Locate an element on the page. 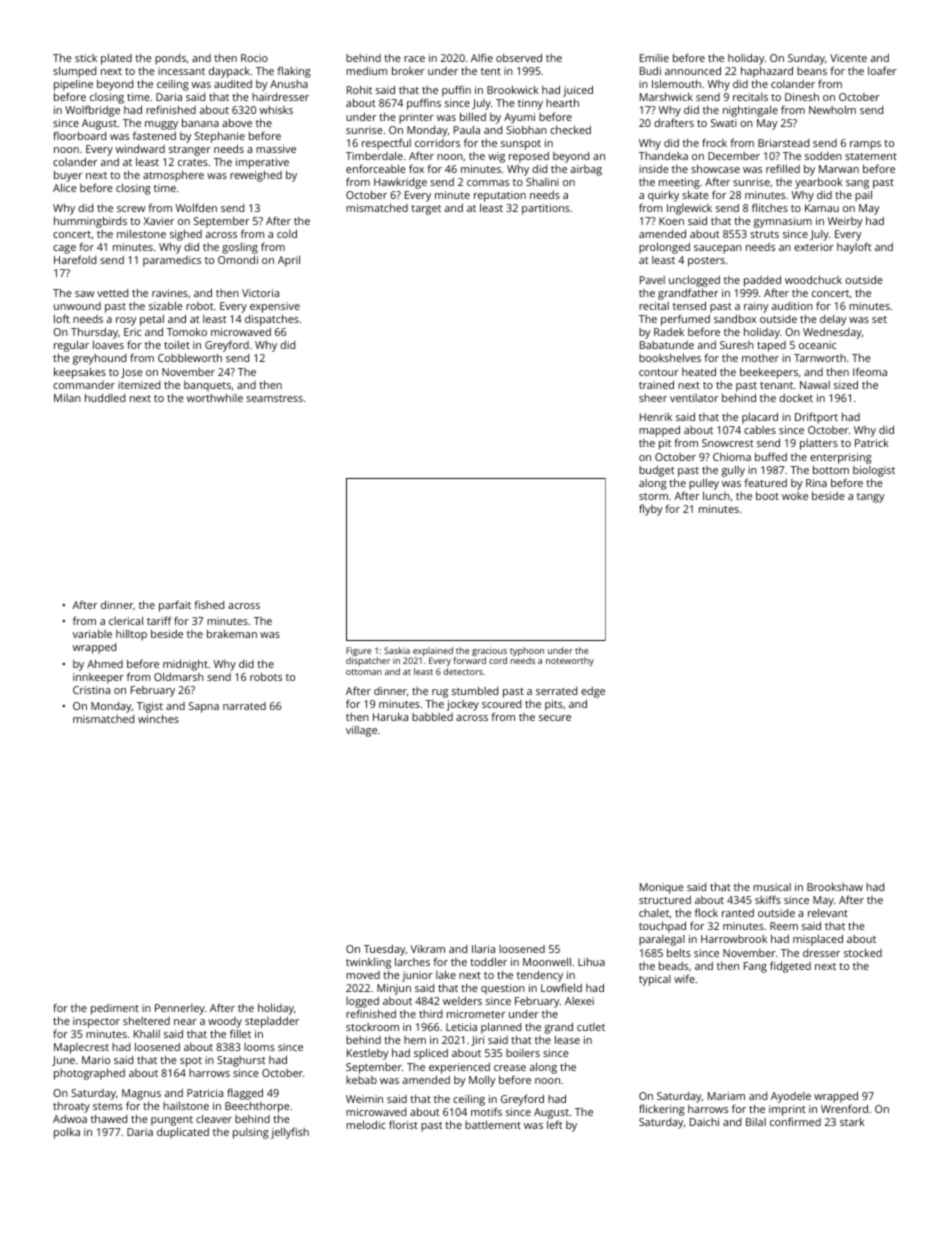 The height and width of the page is (1233, 952). observed is located at coordinates (519, 58).
